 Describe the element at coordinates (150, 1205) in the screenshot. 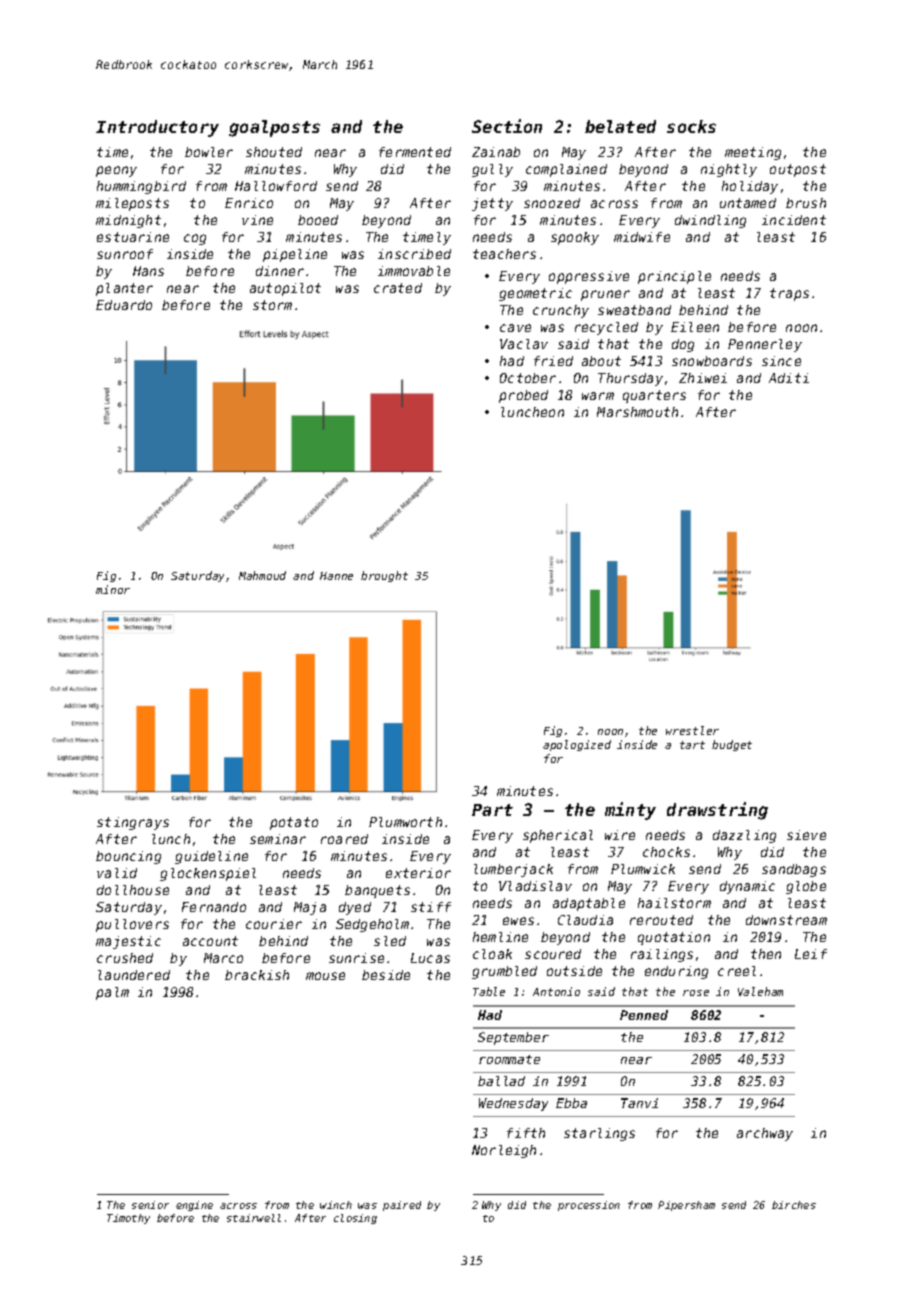

I see `senior` at that location.
